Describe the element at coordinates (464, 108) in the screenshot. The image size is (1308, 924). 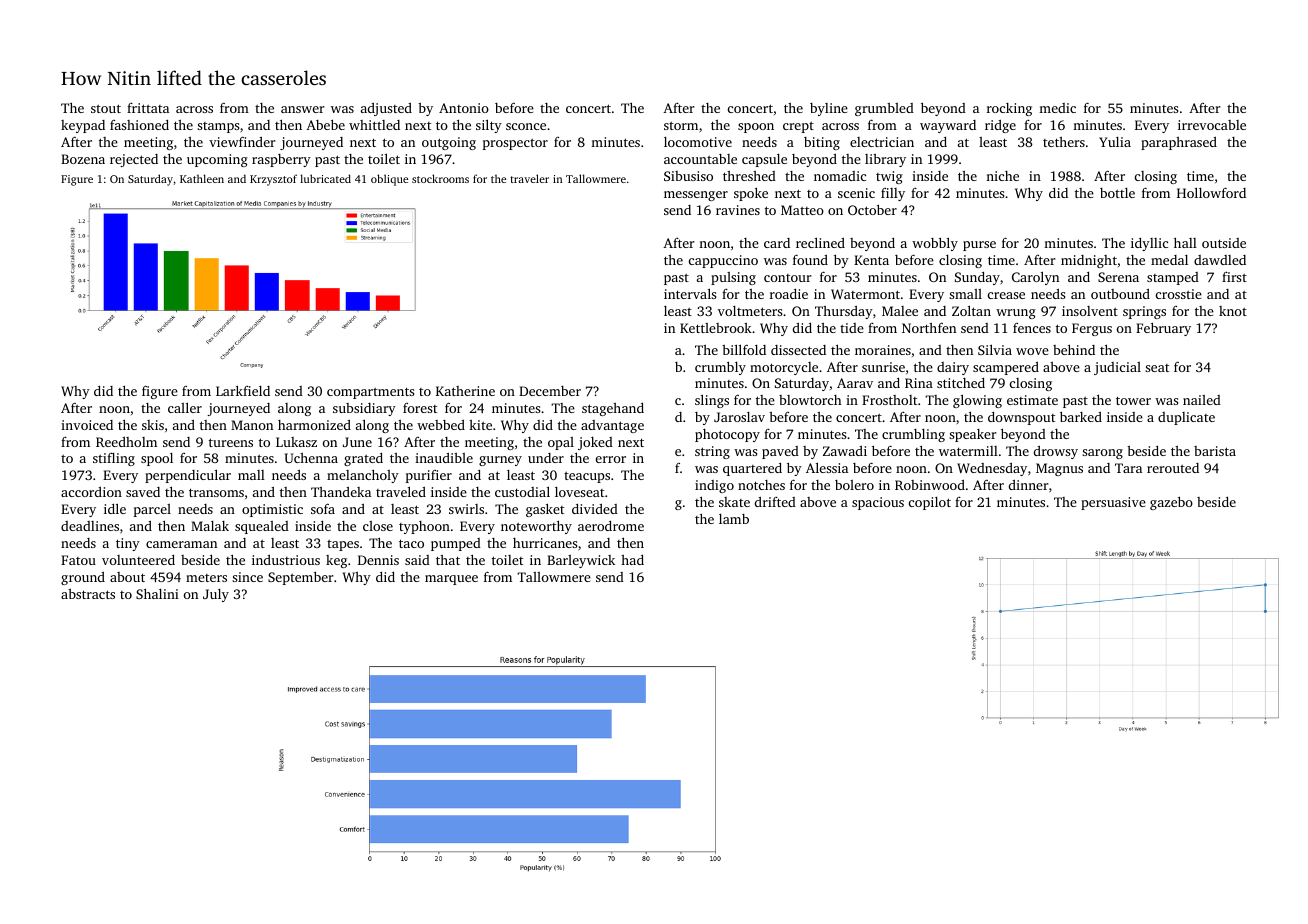
I see `Antonio` at that location.
